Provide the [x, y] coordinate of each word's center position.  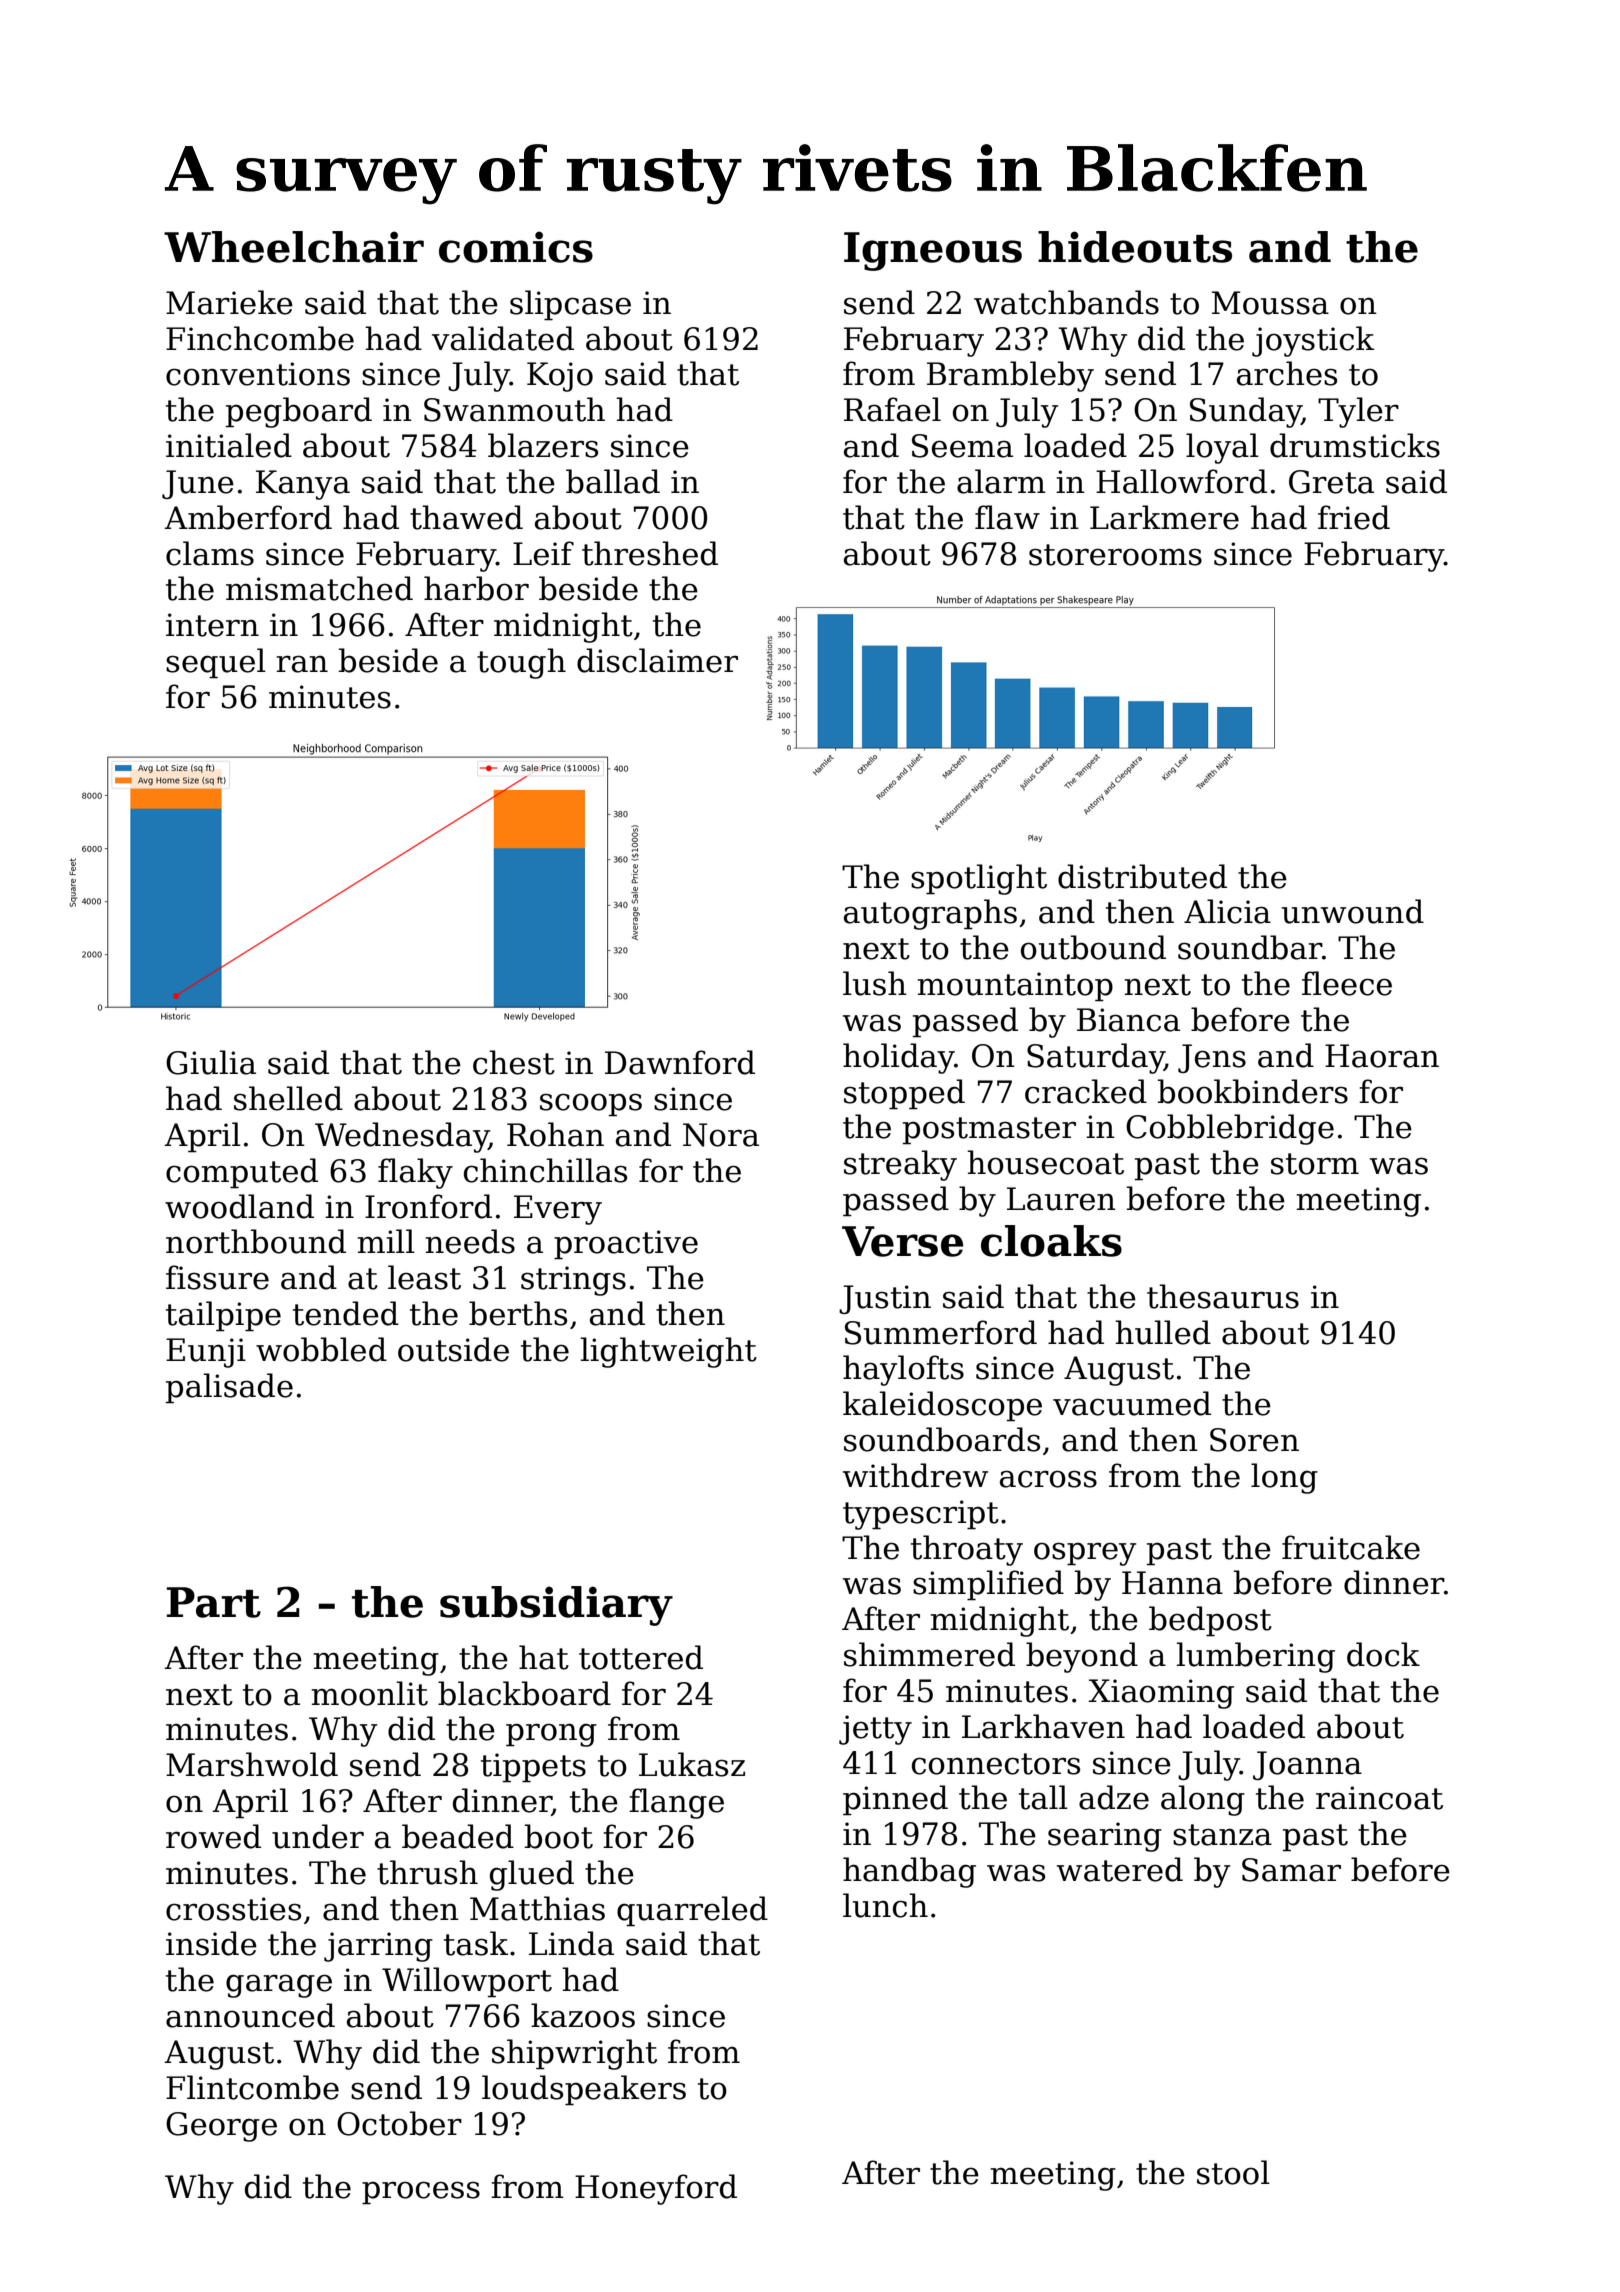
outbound [1093, 947]
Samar [1291, 1870]
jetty [875, 1730]
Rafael [892, 409]
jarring [378, 1947]
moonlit [370, 1693]
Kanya [303, 485]
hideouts [1135, 247]
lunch [885, 1905]
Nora [721, 1135]
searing [1105, 1837]
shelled [288, 1098]
